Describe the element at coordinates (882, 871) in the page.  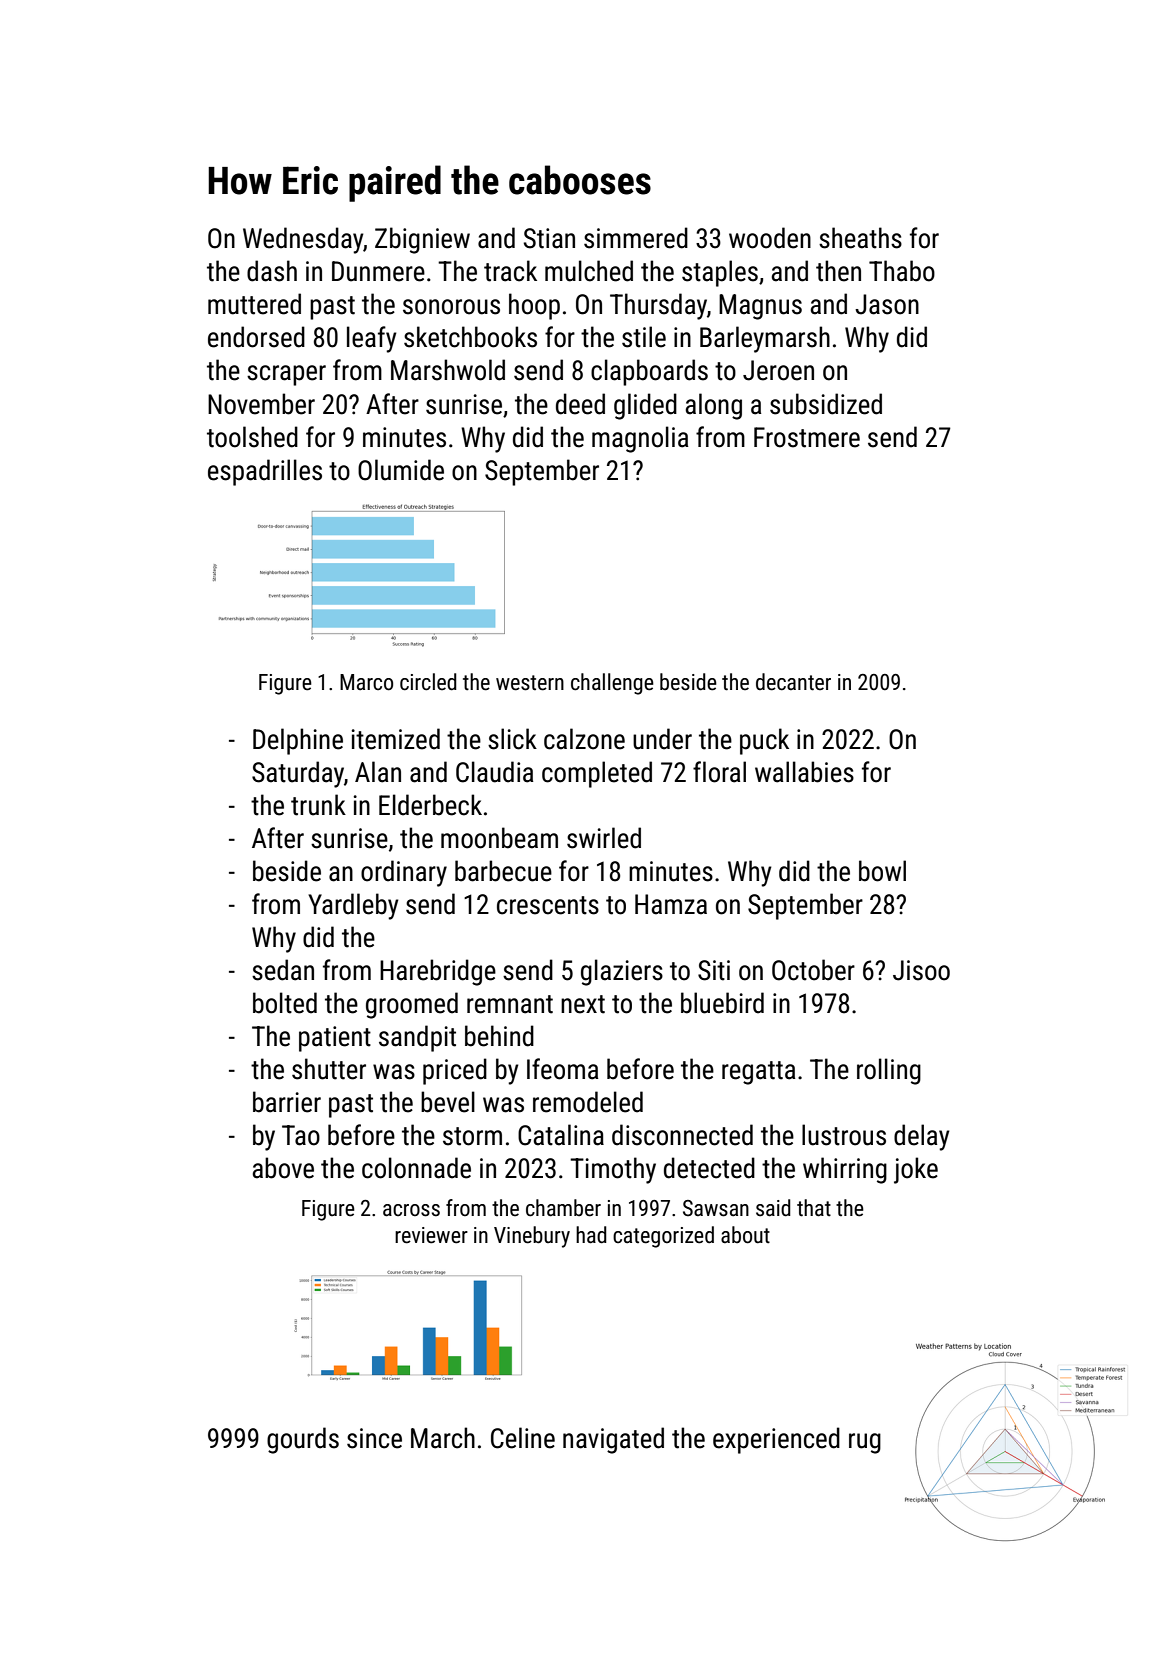
I see `bowl` at that location.
